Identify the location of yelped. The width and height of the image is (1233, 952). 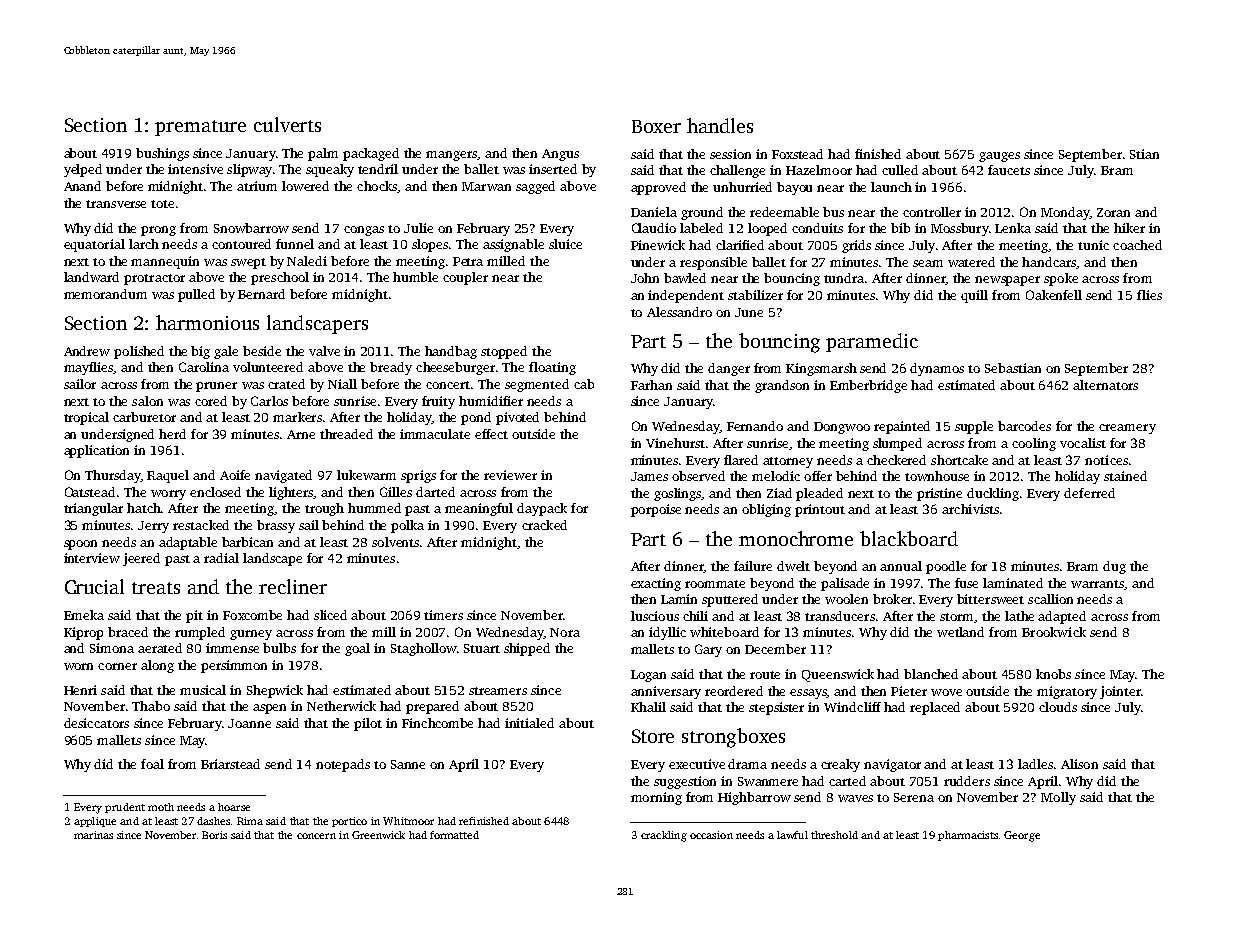
(83, 170).
